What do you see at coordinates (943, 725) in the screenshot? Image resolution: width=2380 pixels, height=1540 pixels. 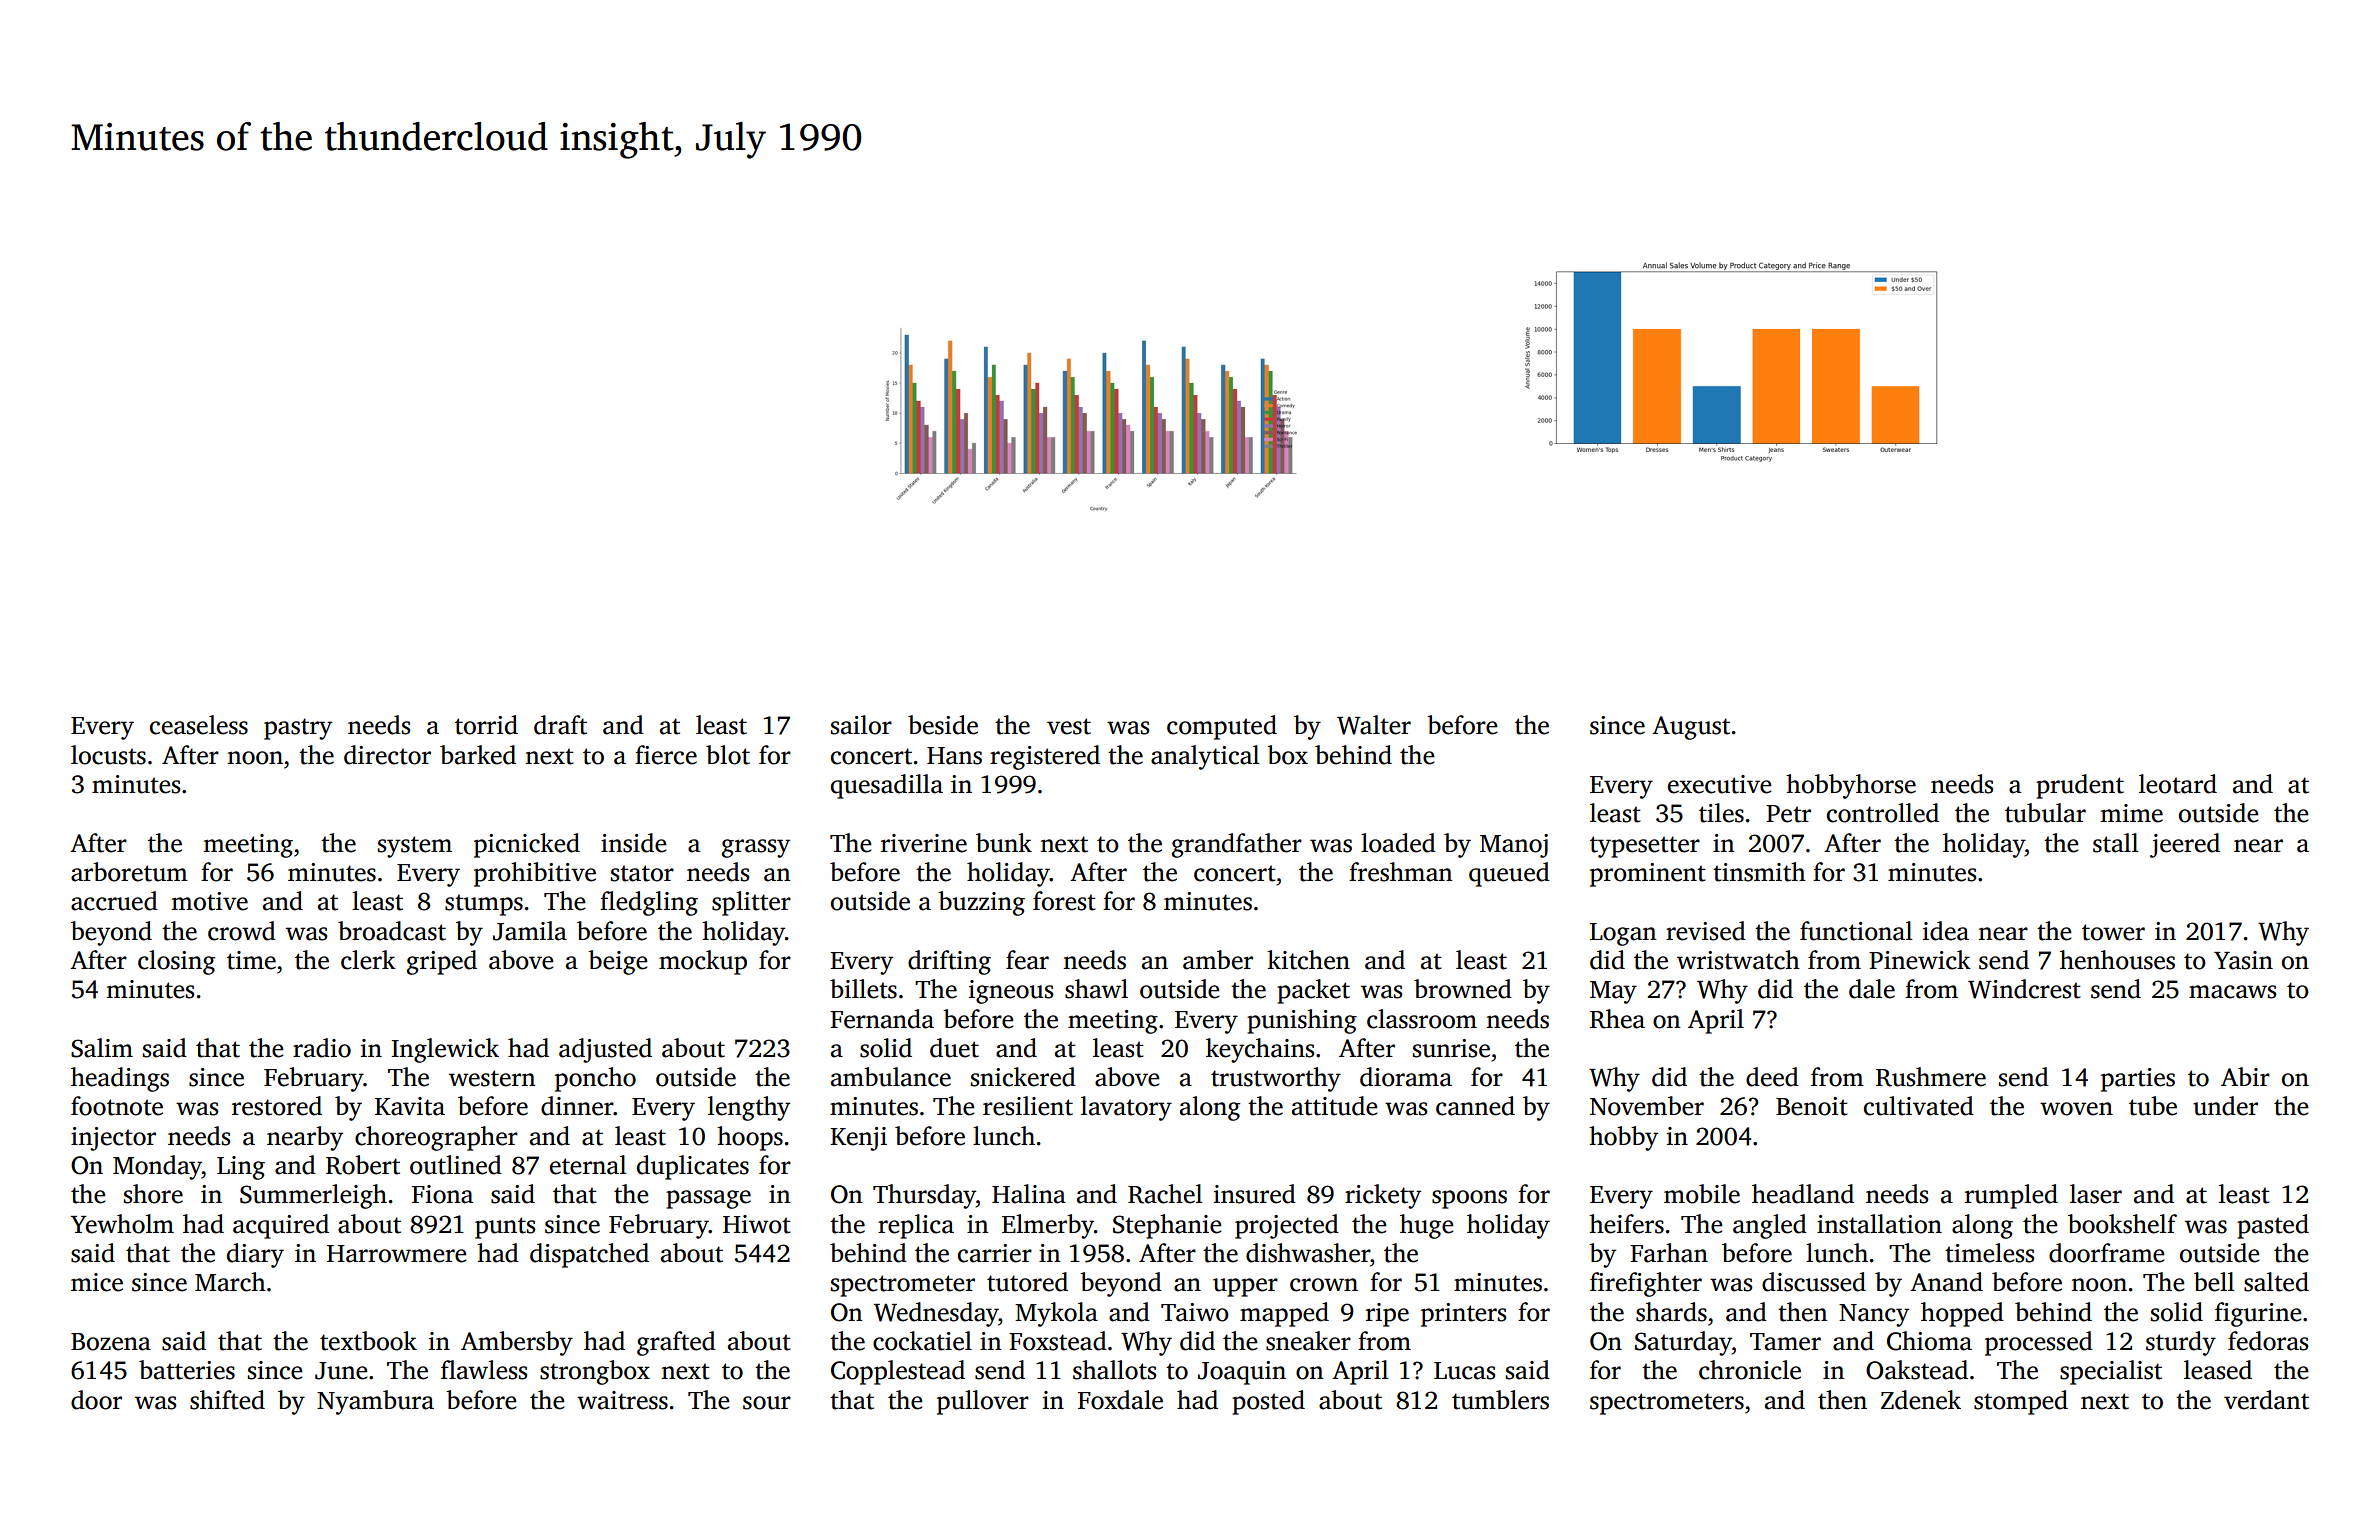 I see `beside` at bounding box center [943, 725].
